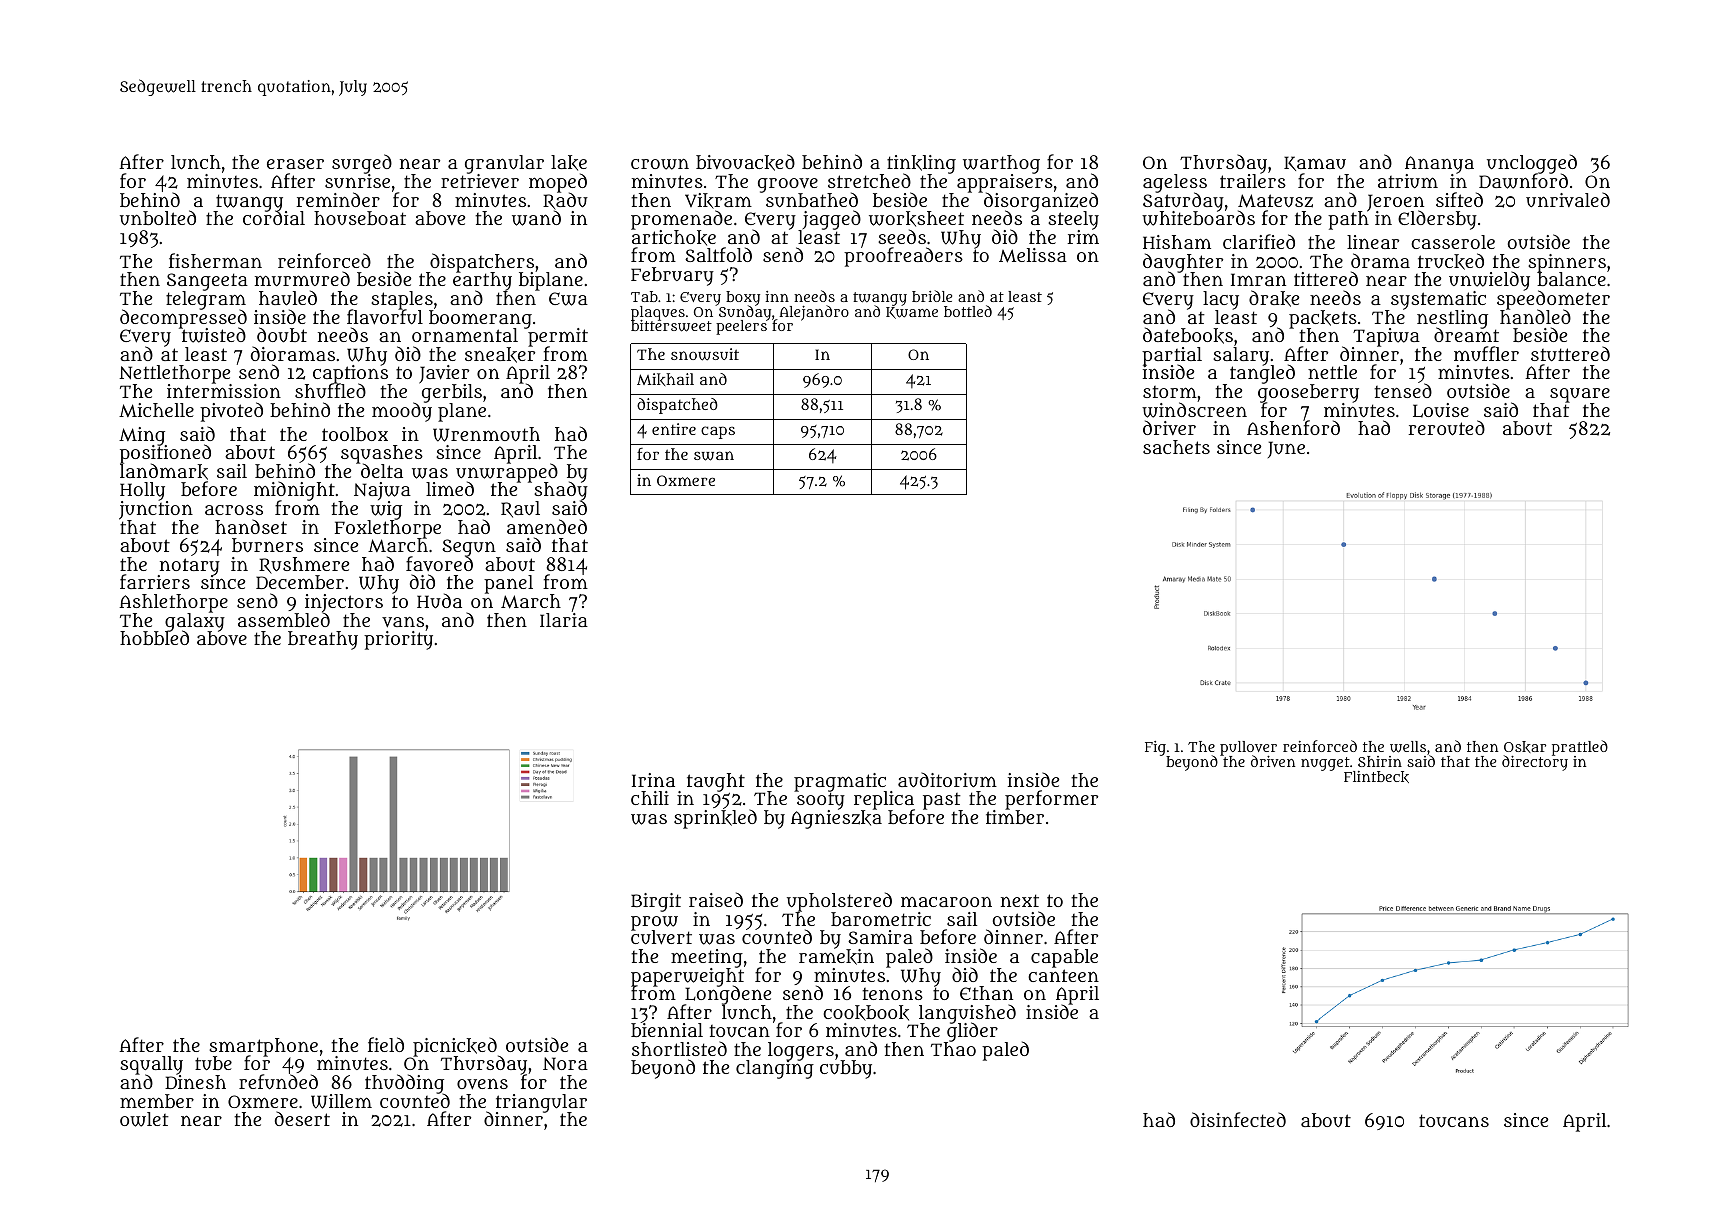  What do you see at coordinates (947, 780) in the screenshot?
I see `auditorium` at bounding box center [947, 780].
